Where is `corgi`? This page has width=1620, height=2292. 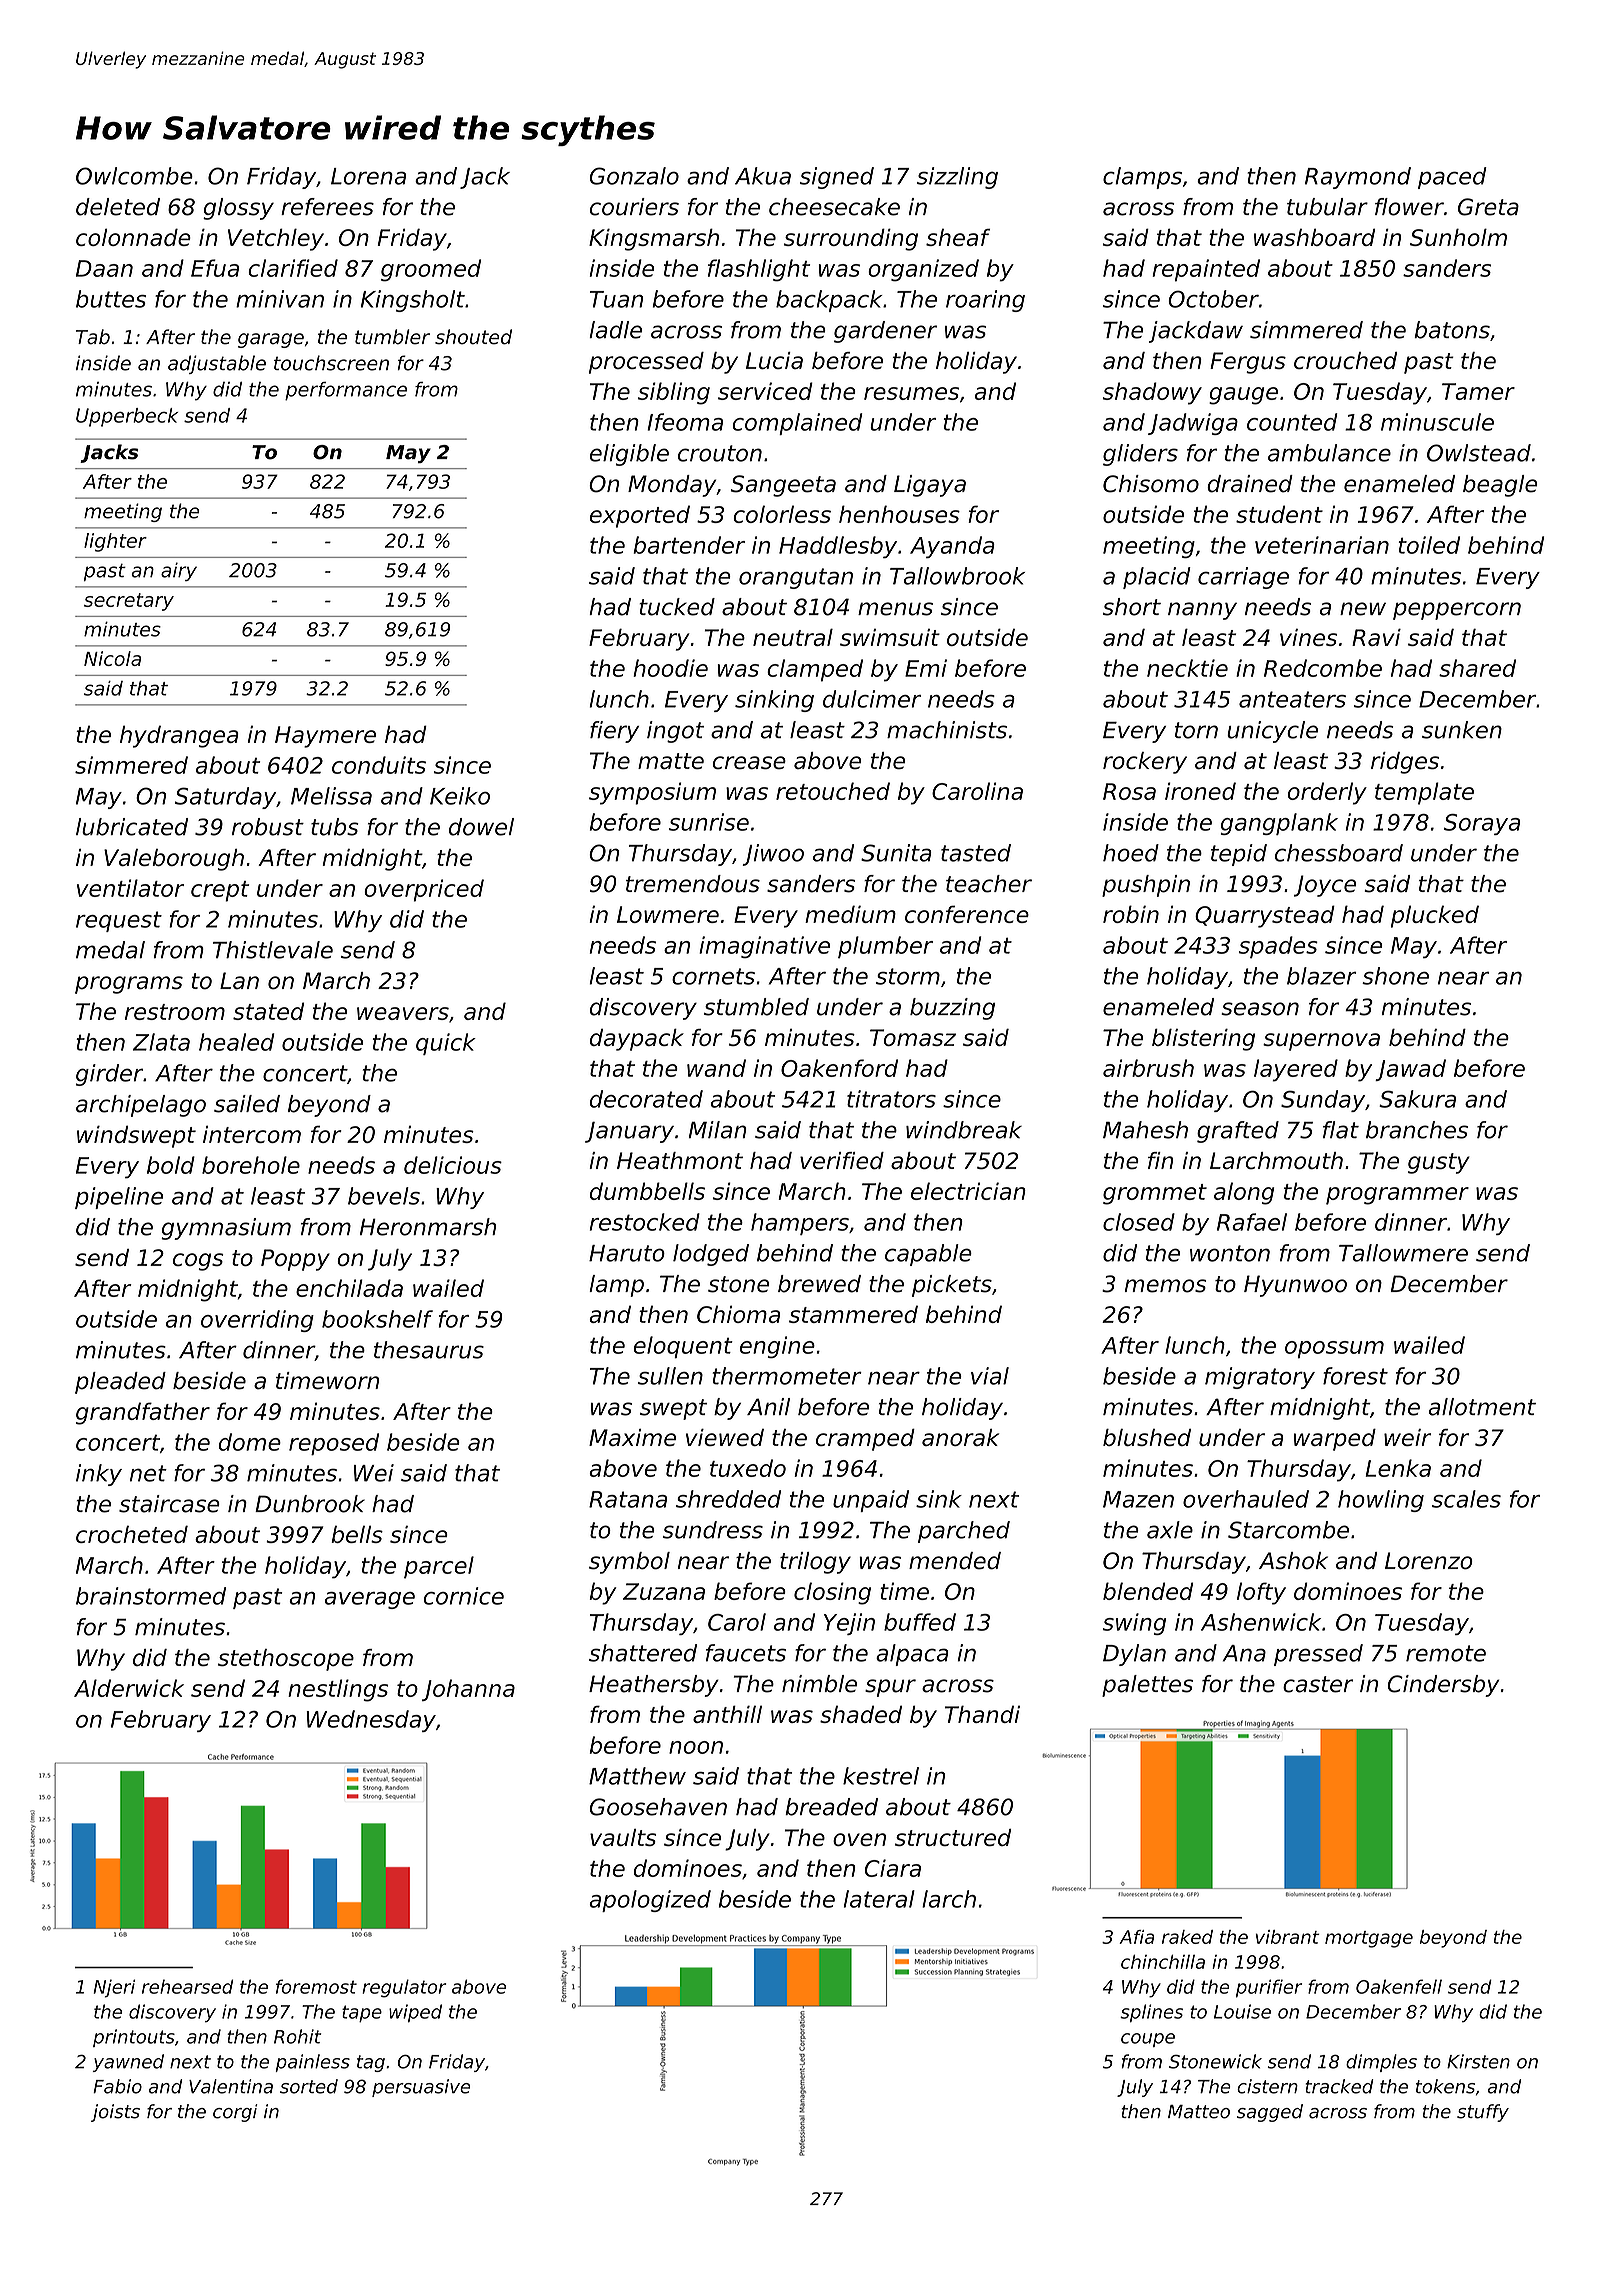
corgi is located at coordinates (235, 2113).
